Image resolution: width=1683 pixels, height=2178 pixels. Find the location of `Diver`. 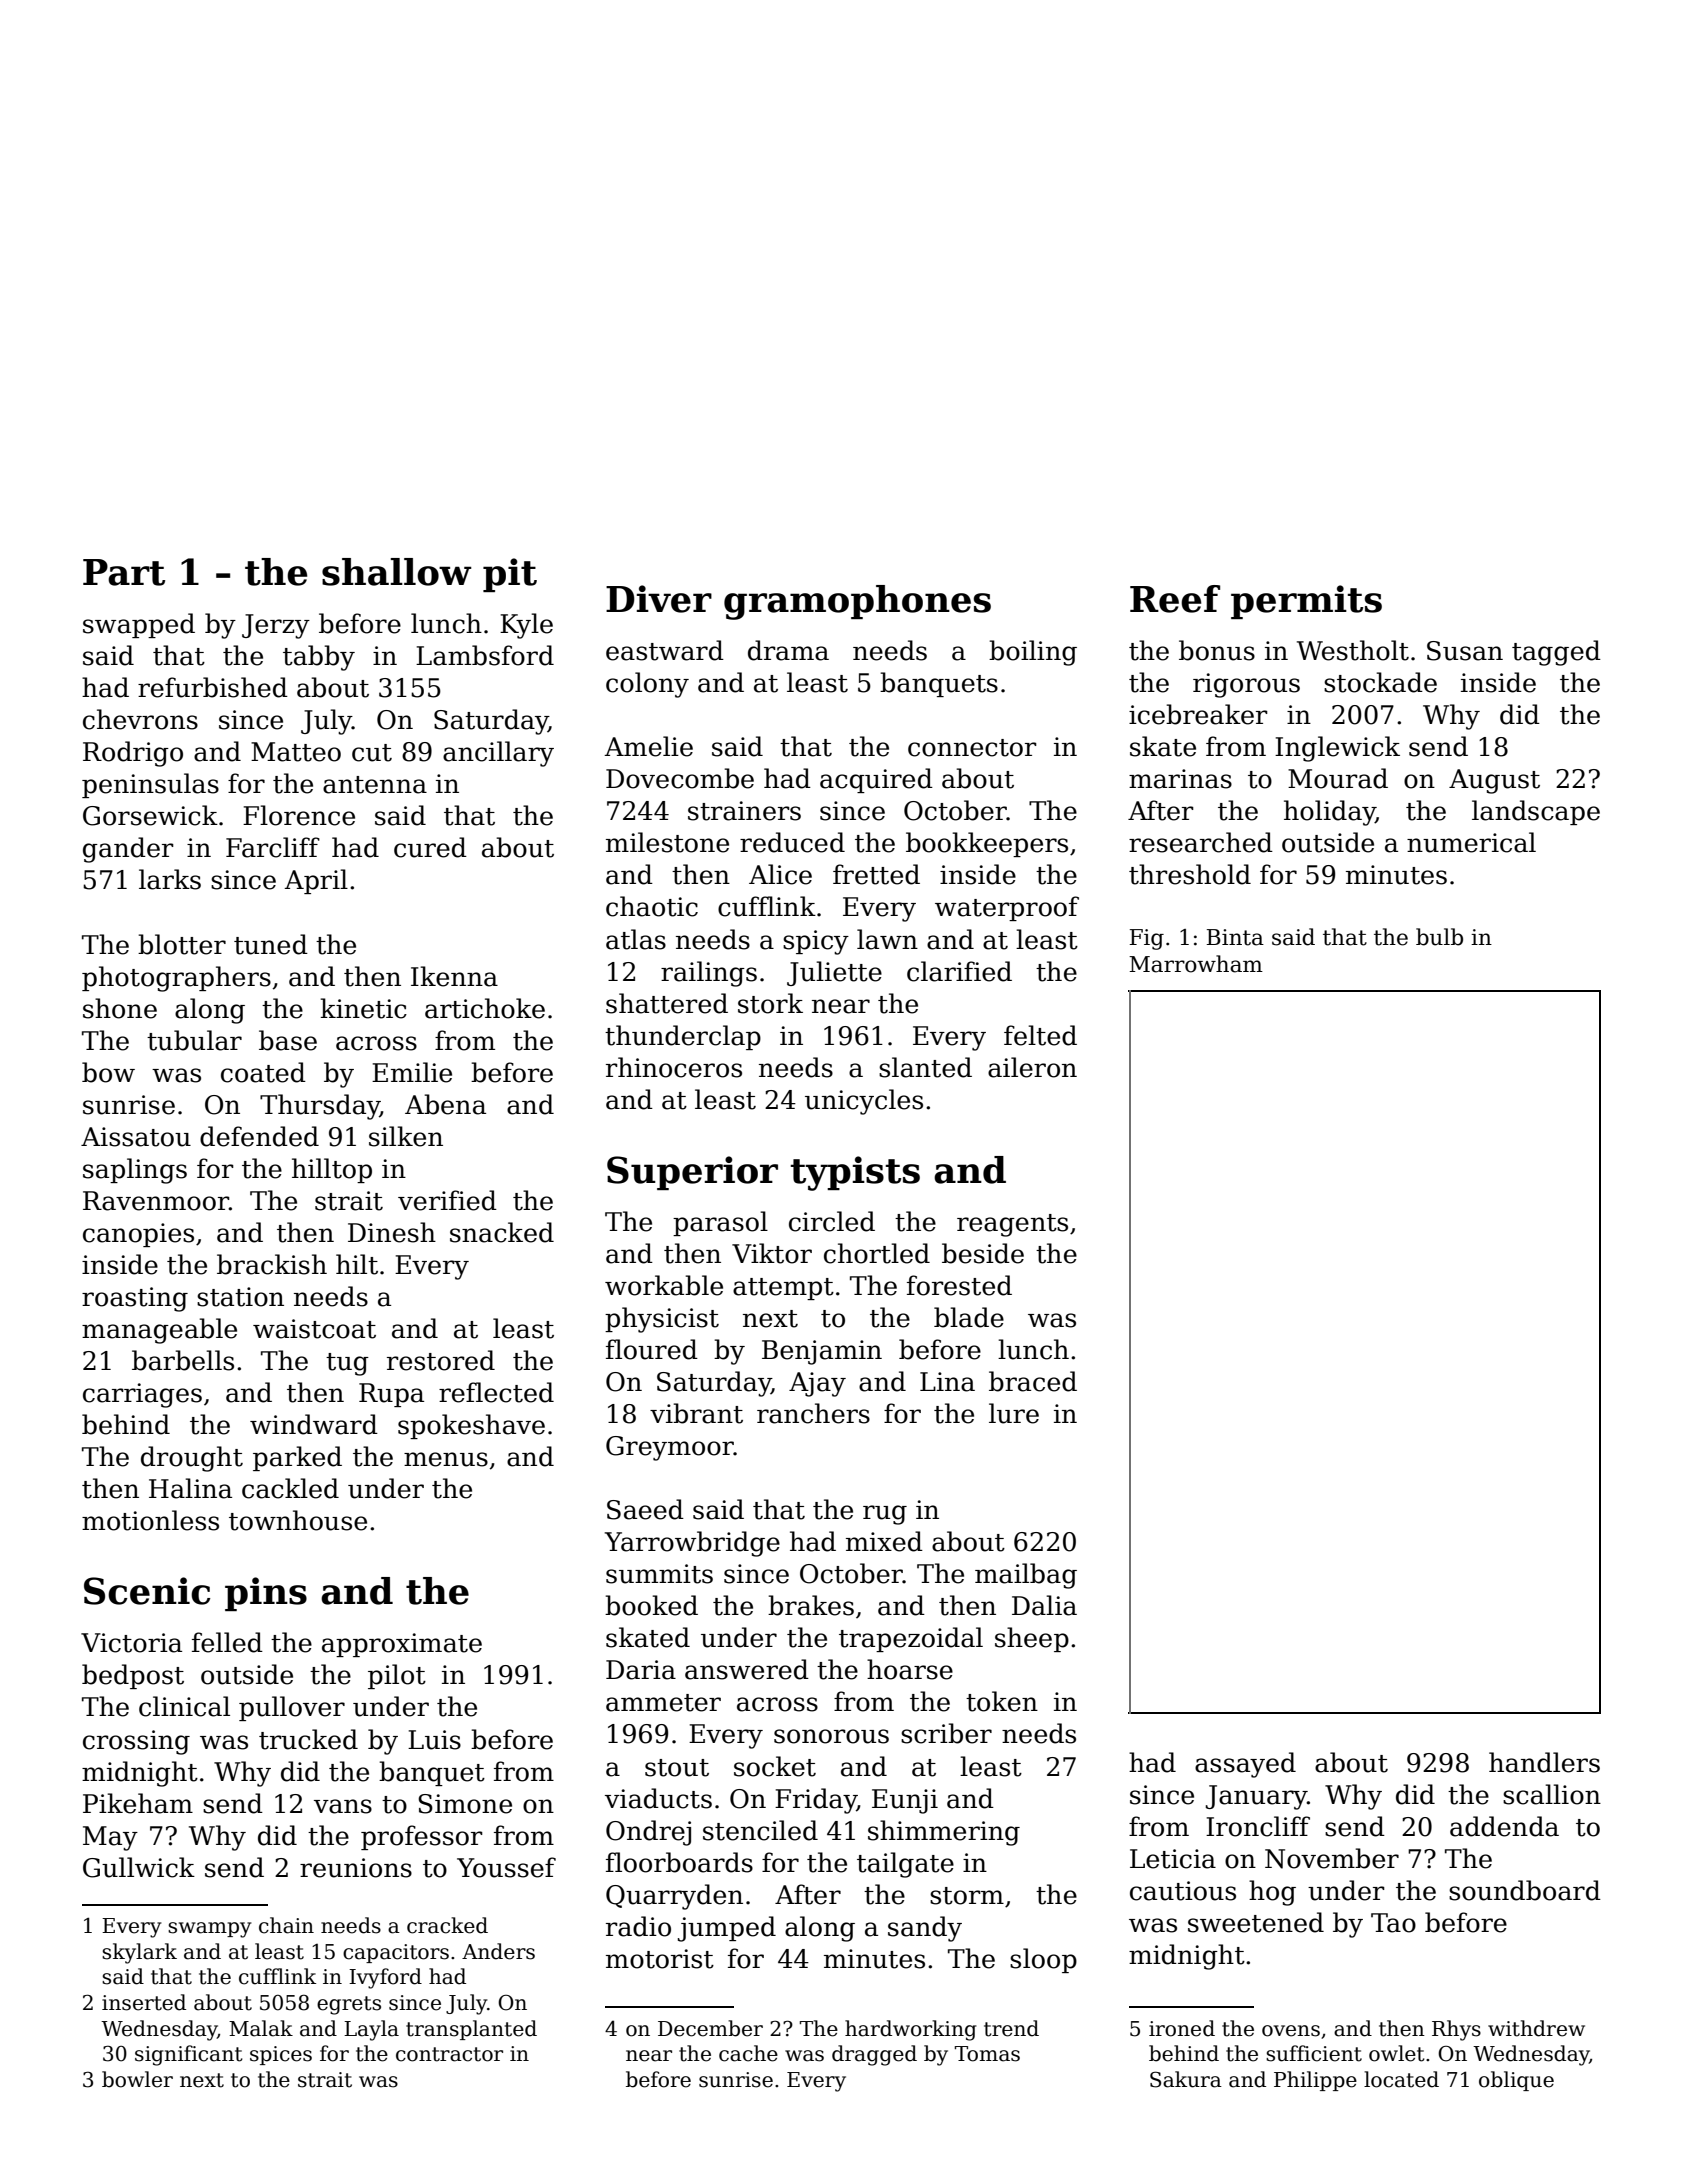

Diver is located at coordinates (659, 599).
